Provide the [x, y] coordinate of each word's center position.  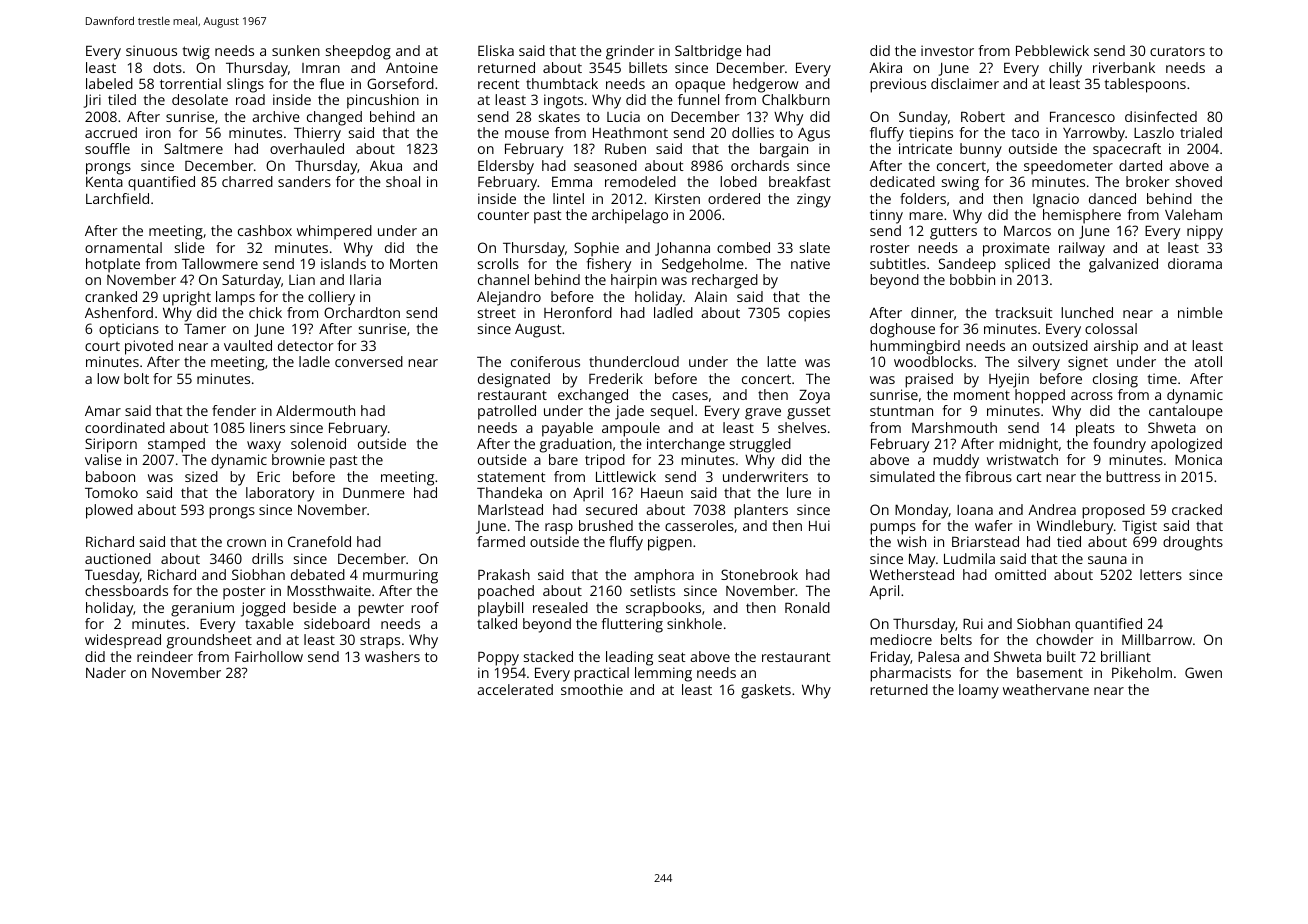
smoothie [592, 689]
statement [512, 477]
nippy [1205, 232]
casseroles [699, 525]
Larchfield [117, 198]
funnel [698, 99]
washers [392, 656]
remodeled [640, 181]
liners [267, 427]
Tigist [1139, 527]
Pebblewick [1052, 50]
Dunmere [374, 492]
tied [1069, 541]
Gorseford [400, 83]
